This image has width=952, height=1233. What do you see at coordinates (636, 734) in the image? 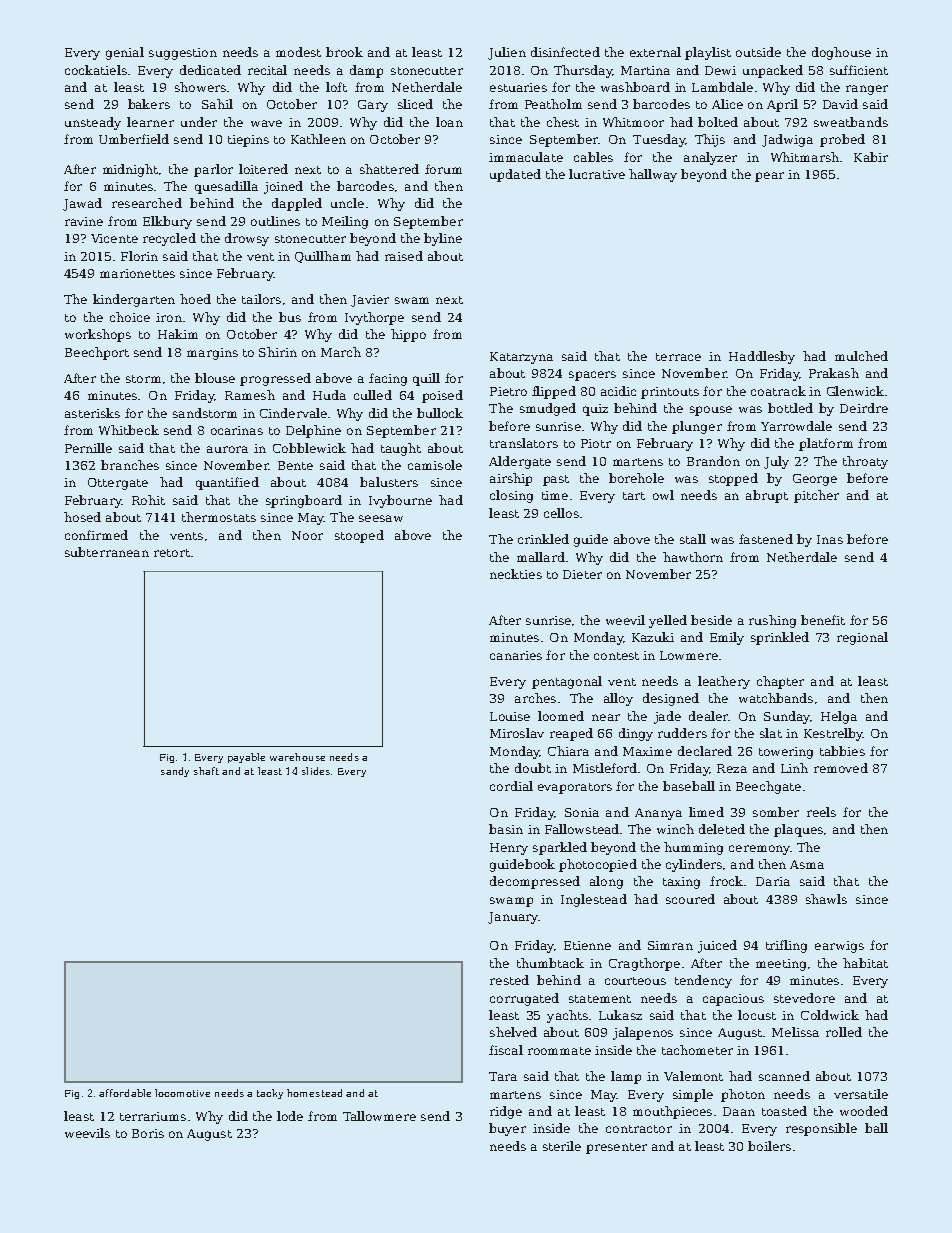
I see `dingy` at bounding box center [636, 734].
